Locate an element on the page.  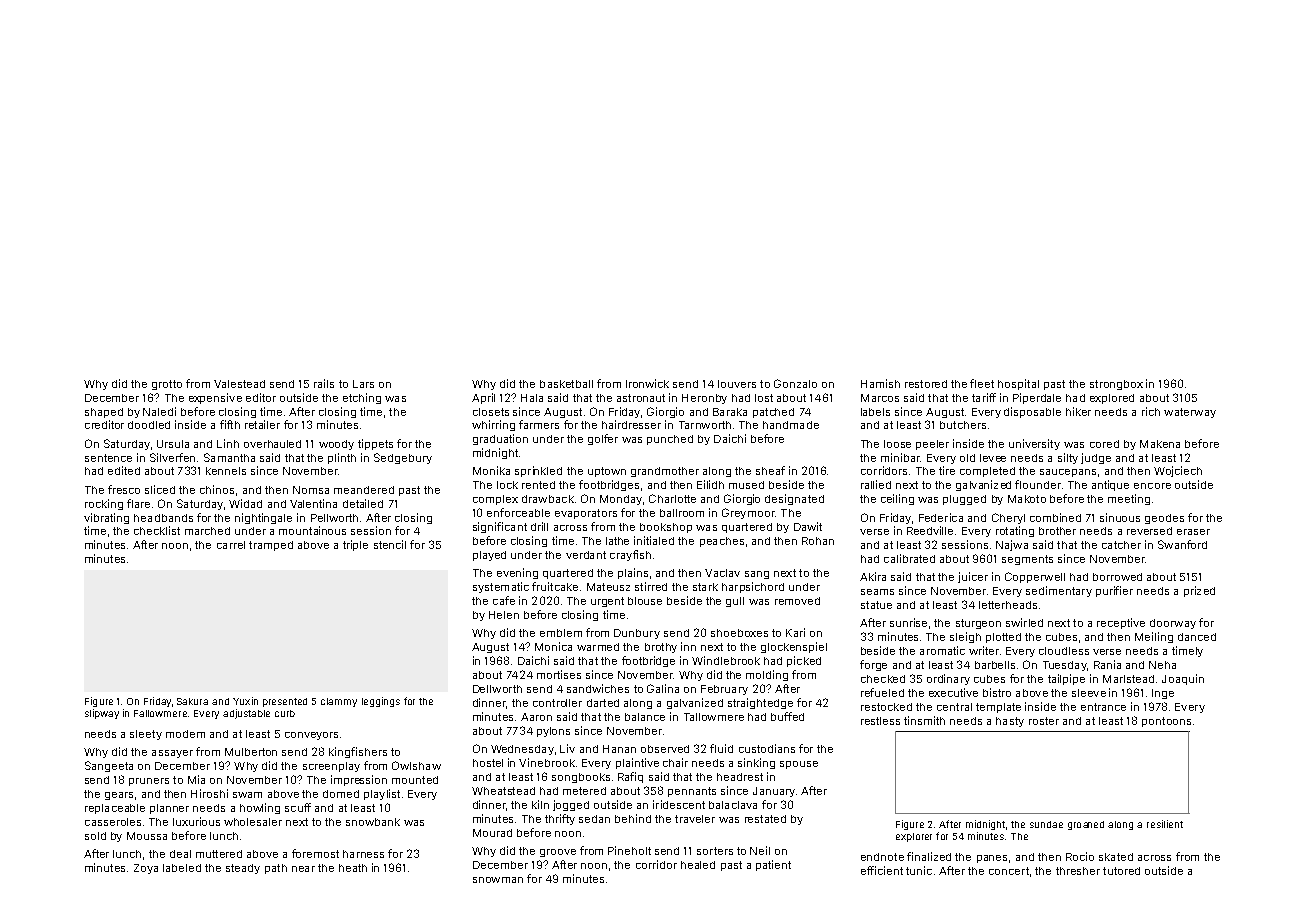
Valestead is located at coordinates (239, 384).
